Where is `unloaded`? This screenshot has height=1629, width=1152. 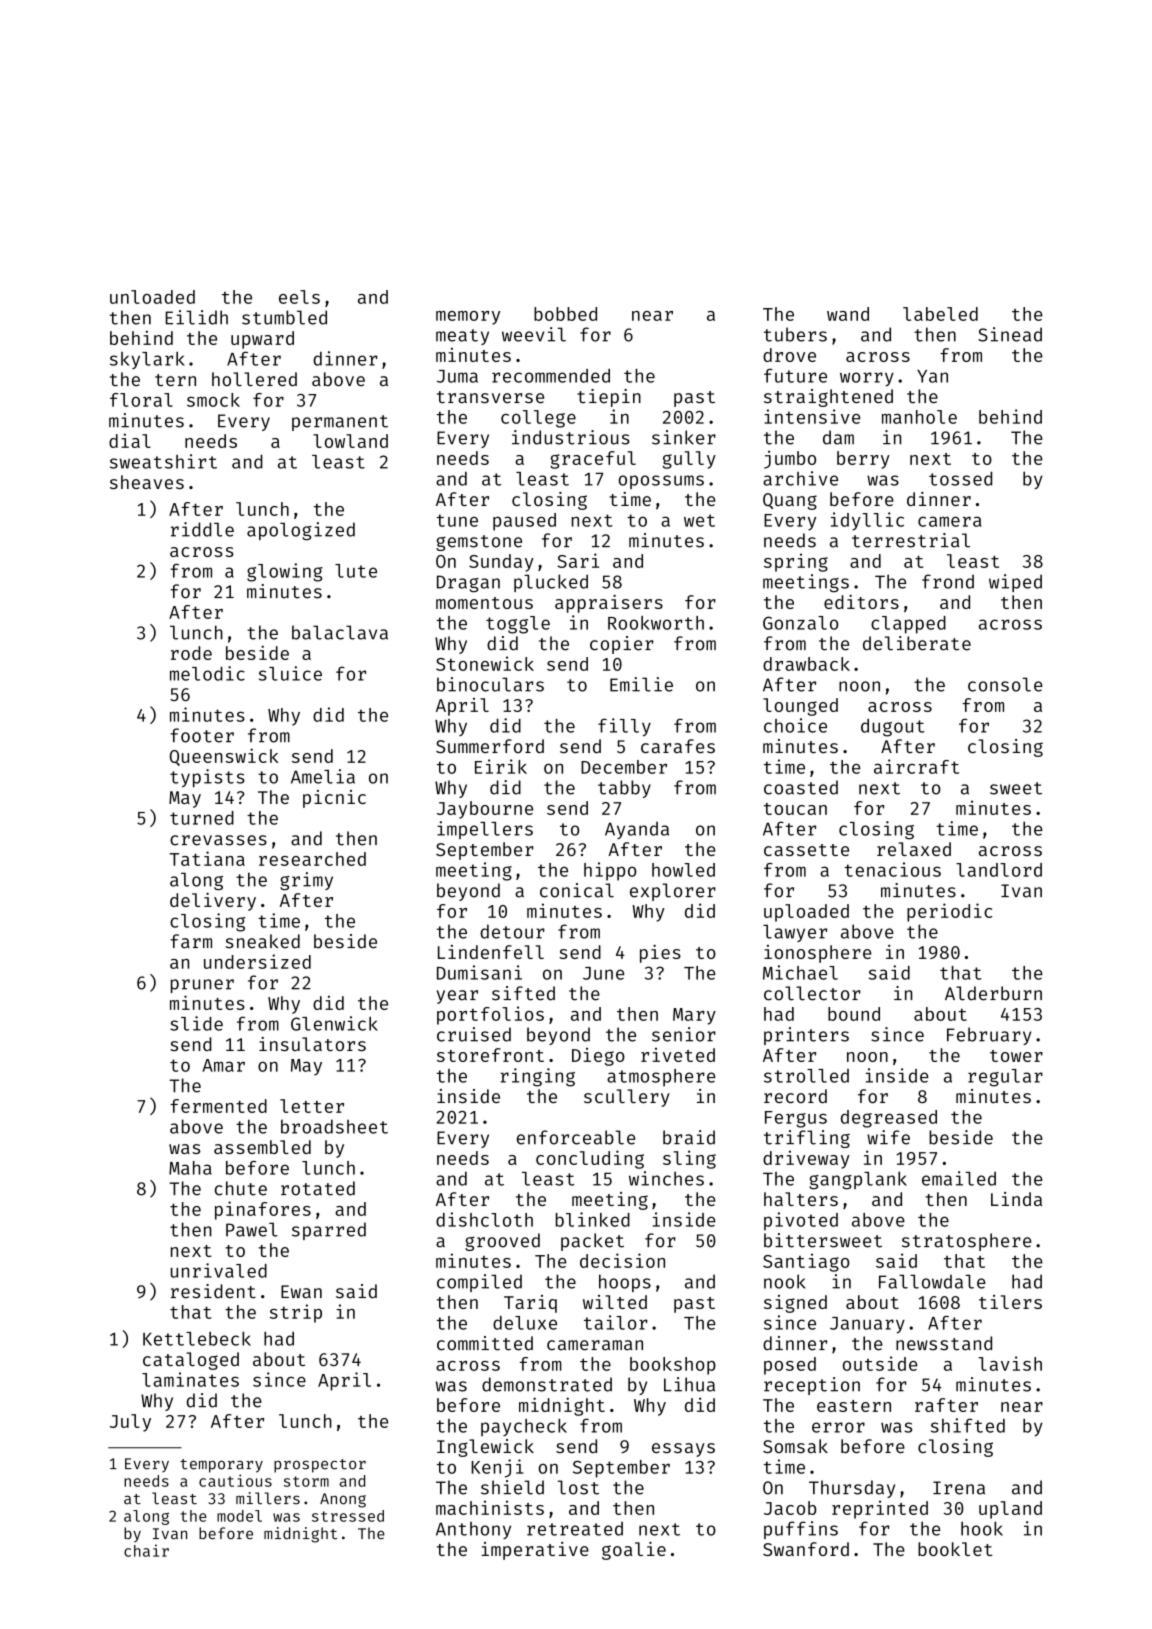
unloaded is located at coordinates (152, 297).
